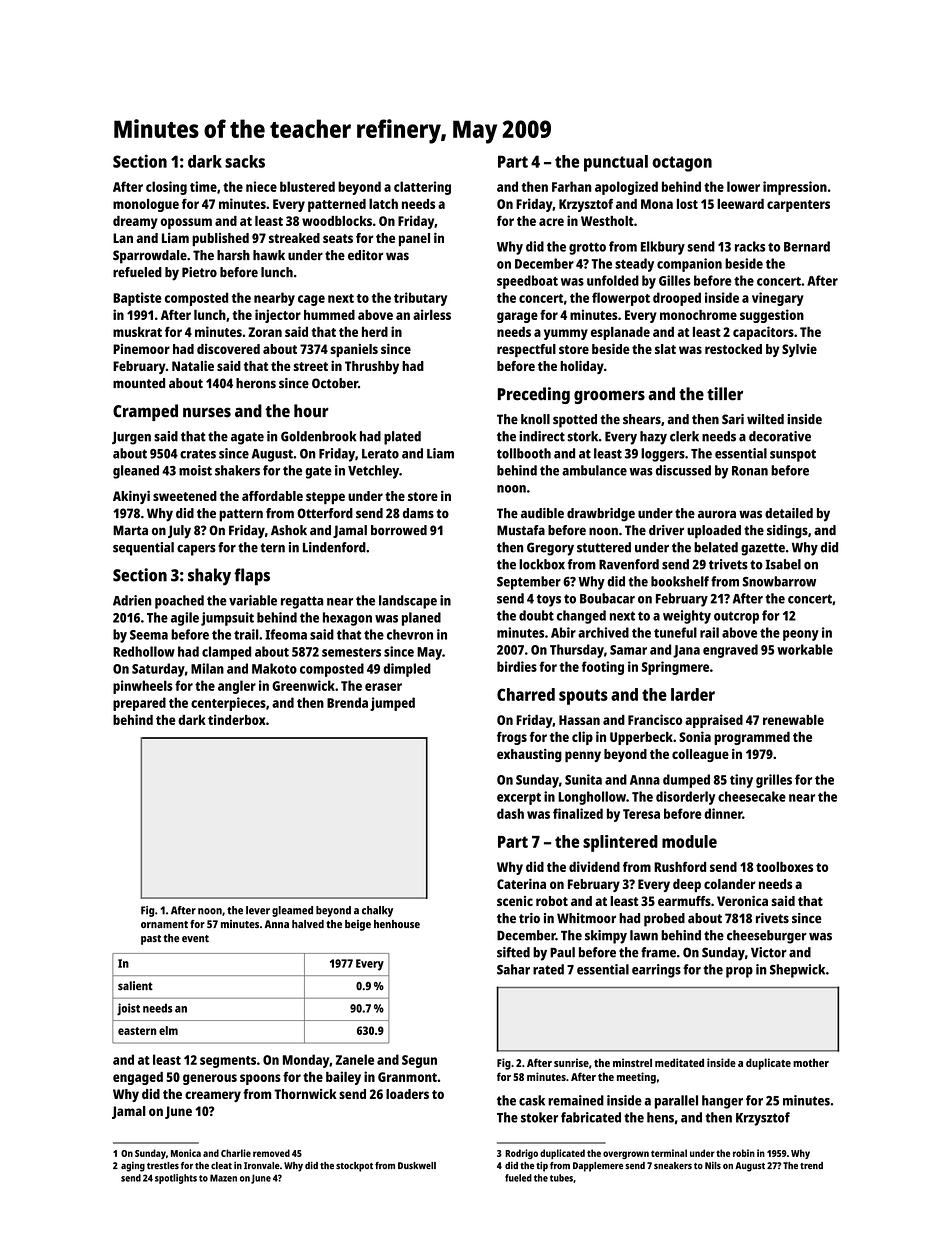  Describe the element at coordinates (408, 602) in the screenshot. I see `landscape` at that location.
